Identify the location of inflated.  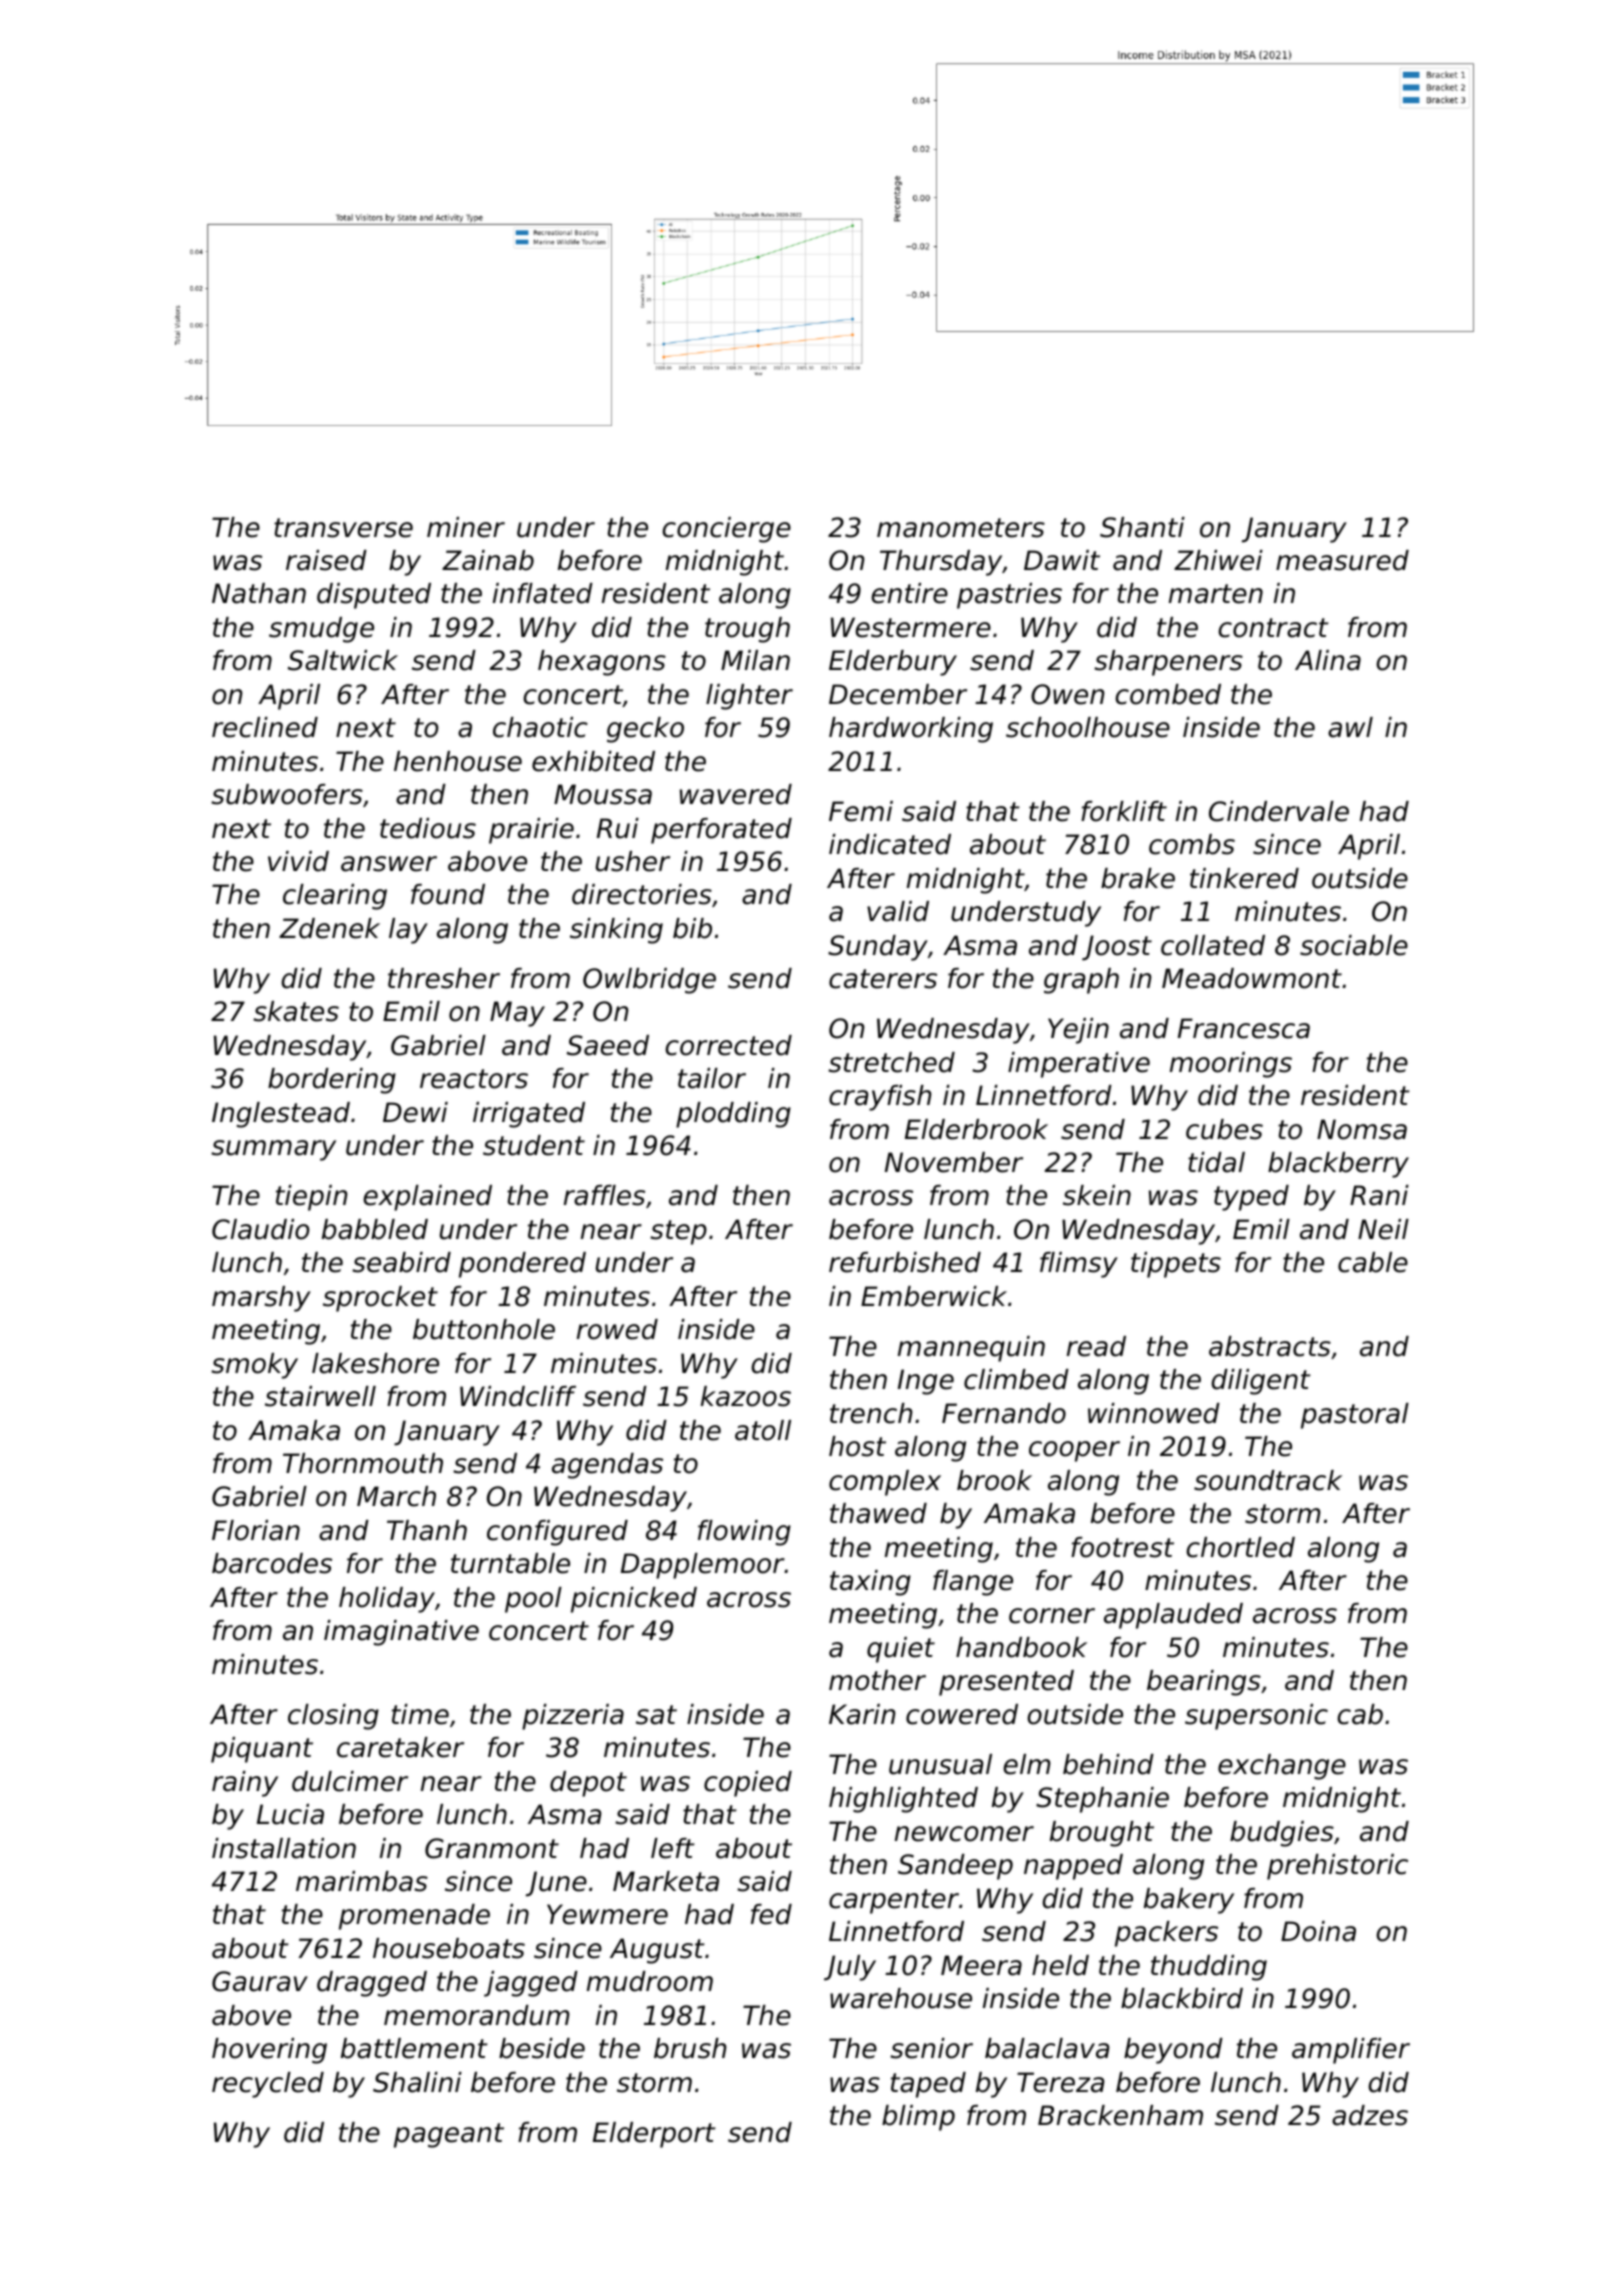
(543, 593).
